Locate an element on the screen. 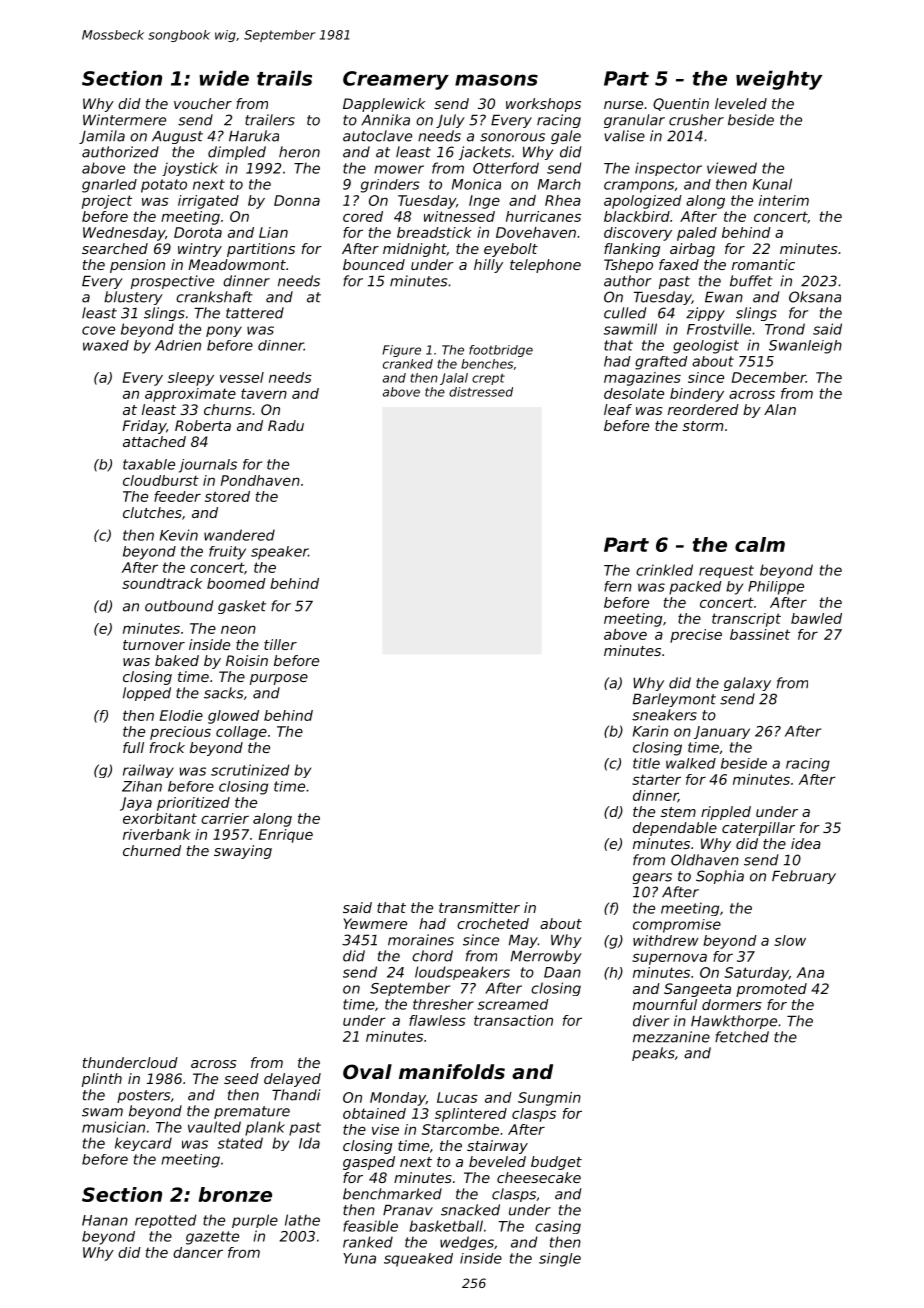  collage is located at coordinates (241, 733).
